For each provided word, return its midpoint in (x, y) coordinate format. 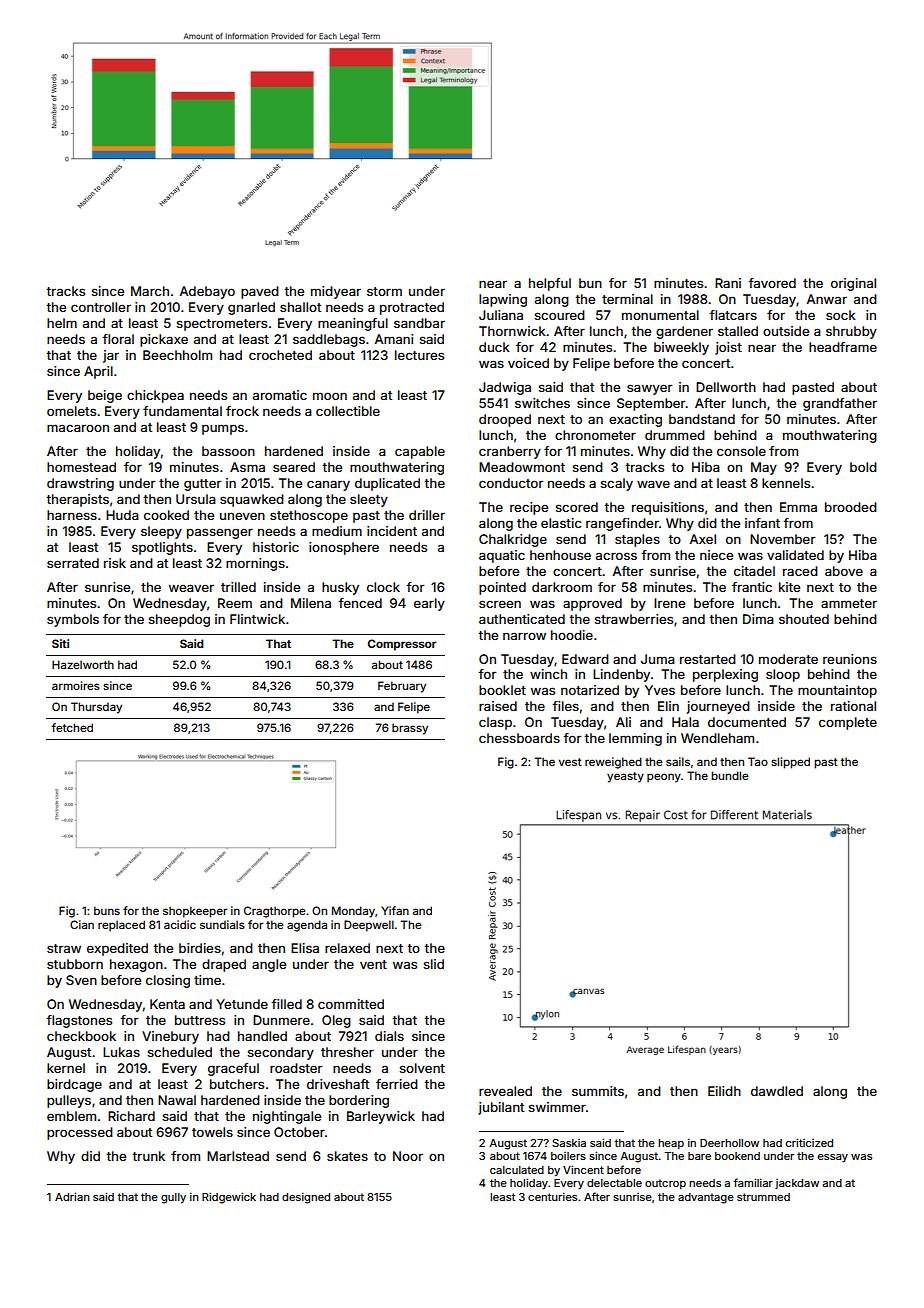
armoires (76, 685)
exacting (635, 420)
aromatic (280, 395)
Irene (669, 603)
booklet (502, 690)
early (429, 604)
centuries (552, 1196)
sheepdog (179, 620)
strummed (763, 1197)
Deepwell (369, 926)
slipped (790, 763)
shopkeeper (195, 912)
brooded (851, 507)
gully (173, 1198)
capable (420, 452)
